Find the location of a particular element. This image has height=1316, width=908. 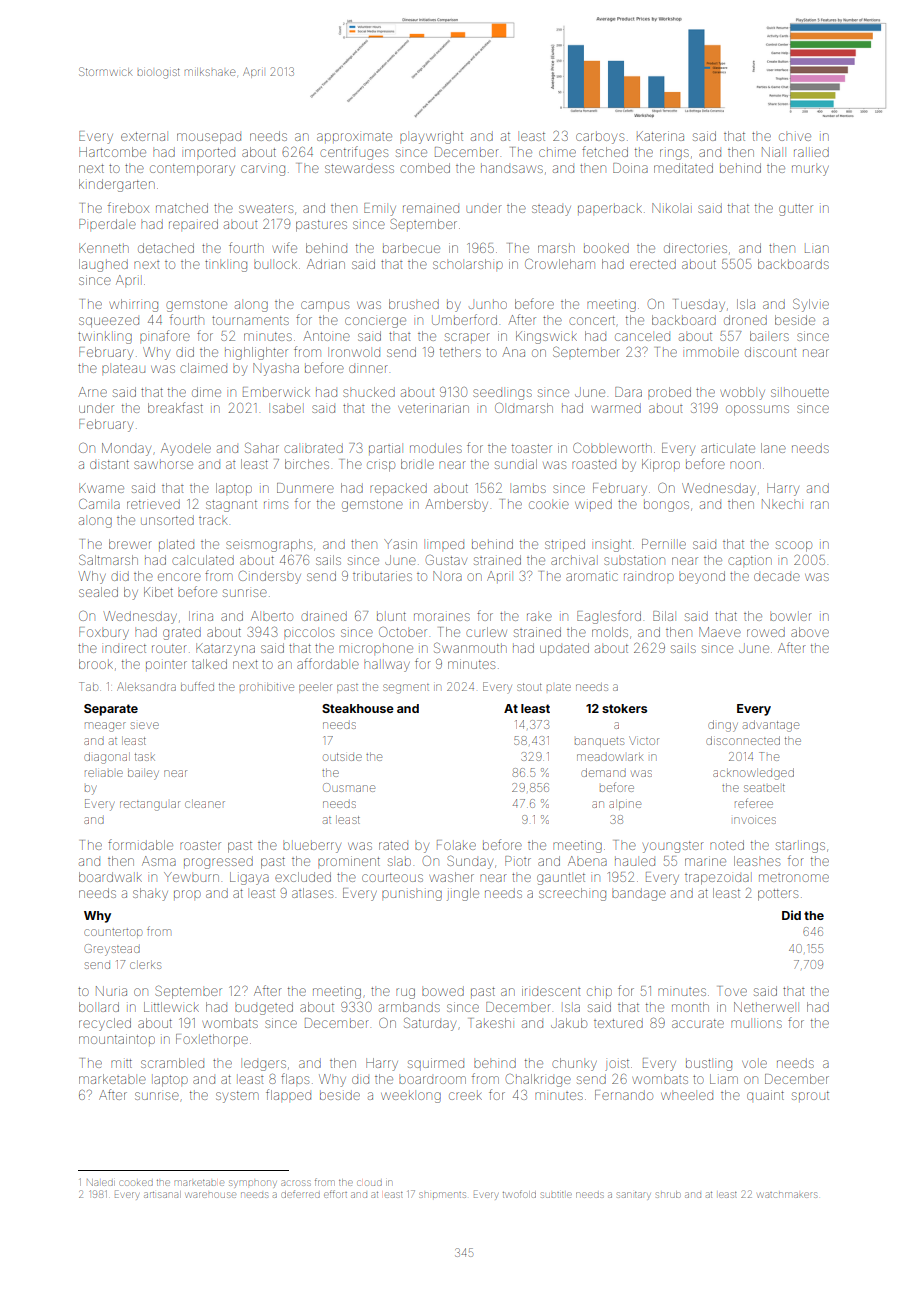

Katerina is located at coordinates (660, 136).
